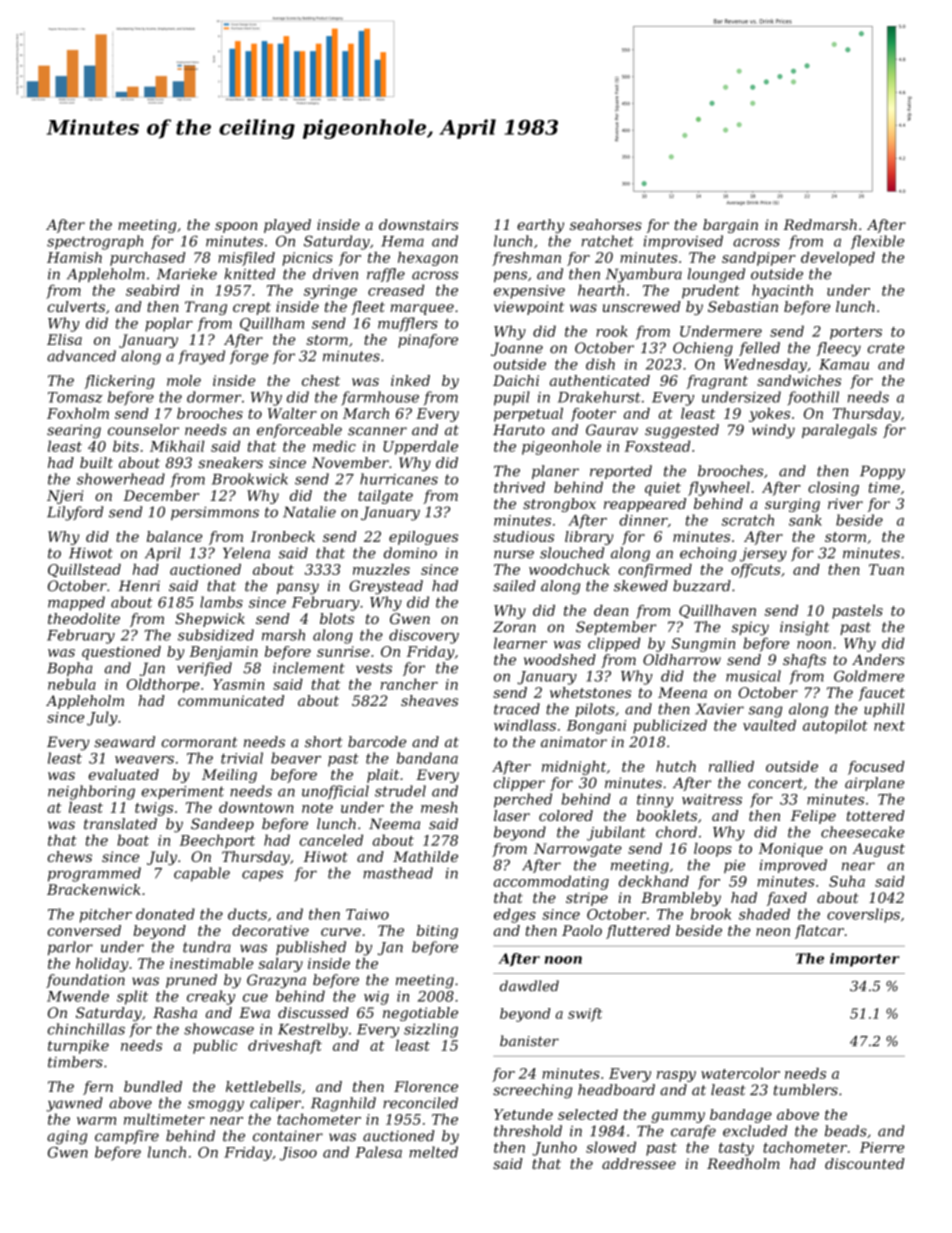 The height and width of the screenshot is (1233, 952). What do you see at coordinates (144, 760) in the screenshot?
I see `weavers` at bounding box center [144, 760].
